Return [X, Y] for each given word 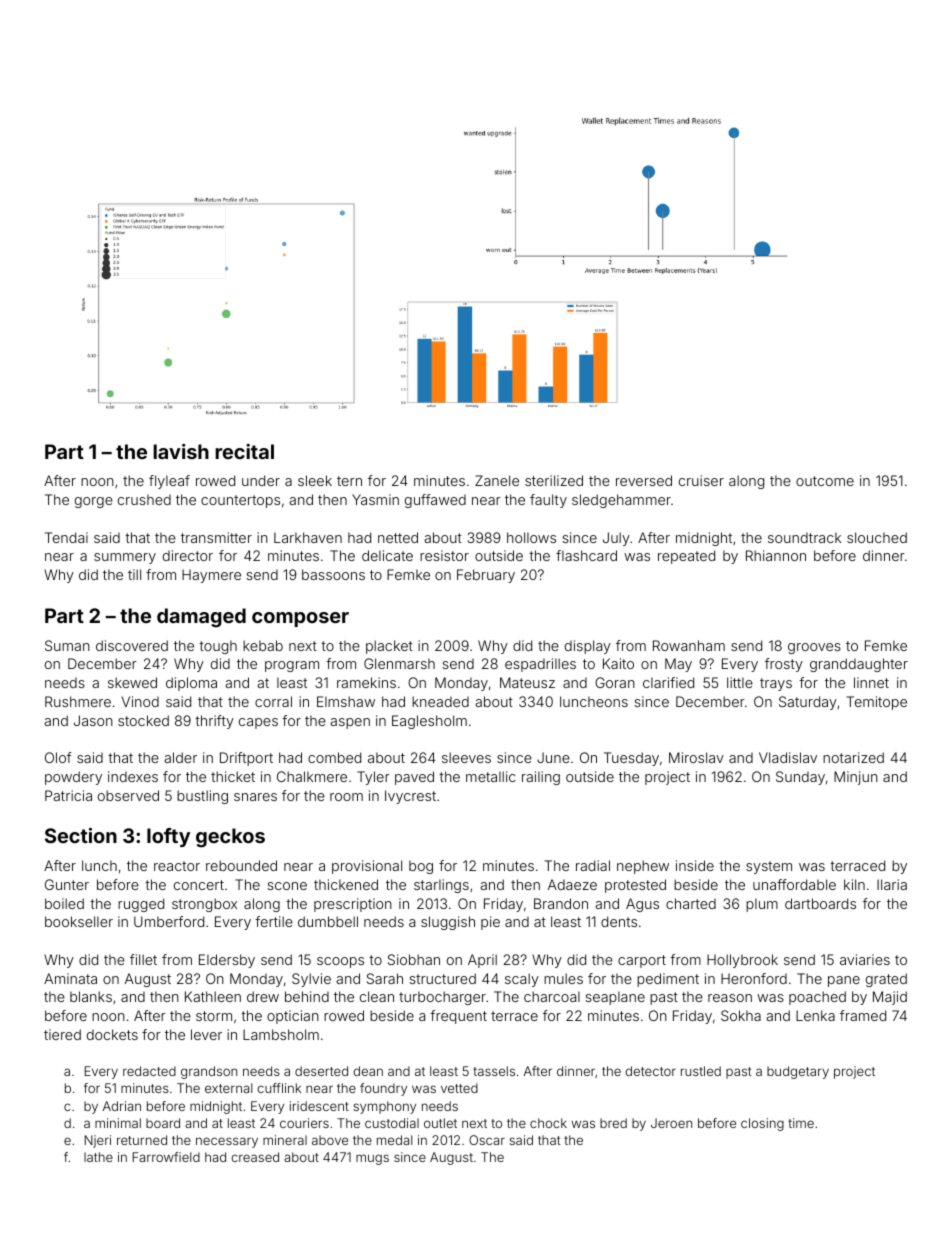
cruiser [701, 480]
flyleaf [169, 482]
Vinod [140, 701]
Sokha [741, 1015]
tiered [62, 1034]
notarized [853, 757]
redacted [149, 1071]
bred [613, 1123]
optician [293, 1017]
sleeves [466, 757]
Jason [93, 720]
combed [334, 757]
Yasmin [375, 499]
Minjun [856, 778]
